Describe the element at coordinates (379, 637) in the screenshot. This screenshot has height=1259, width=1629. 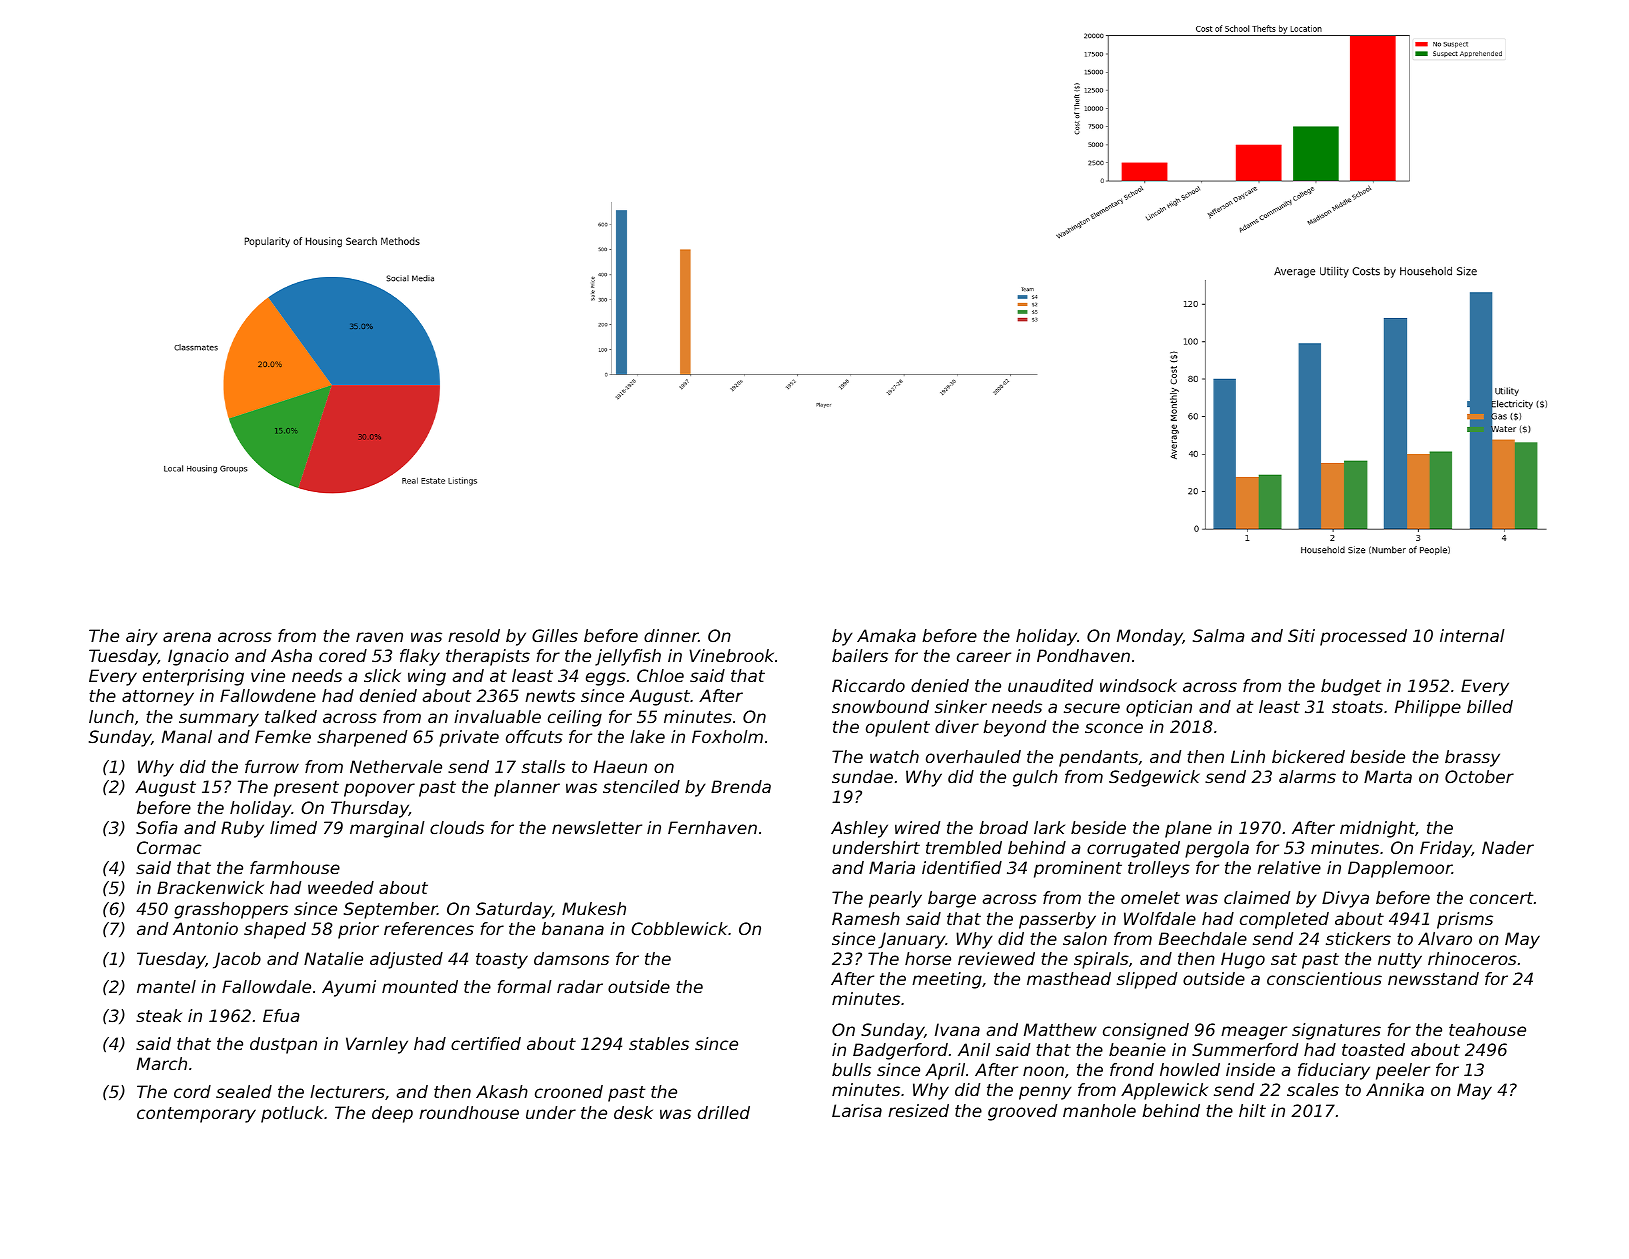
I see `raven` at that location.
